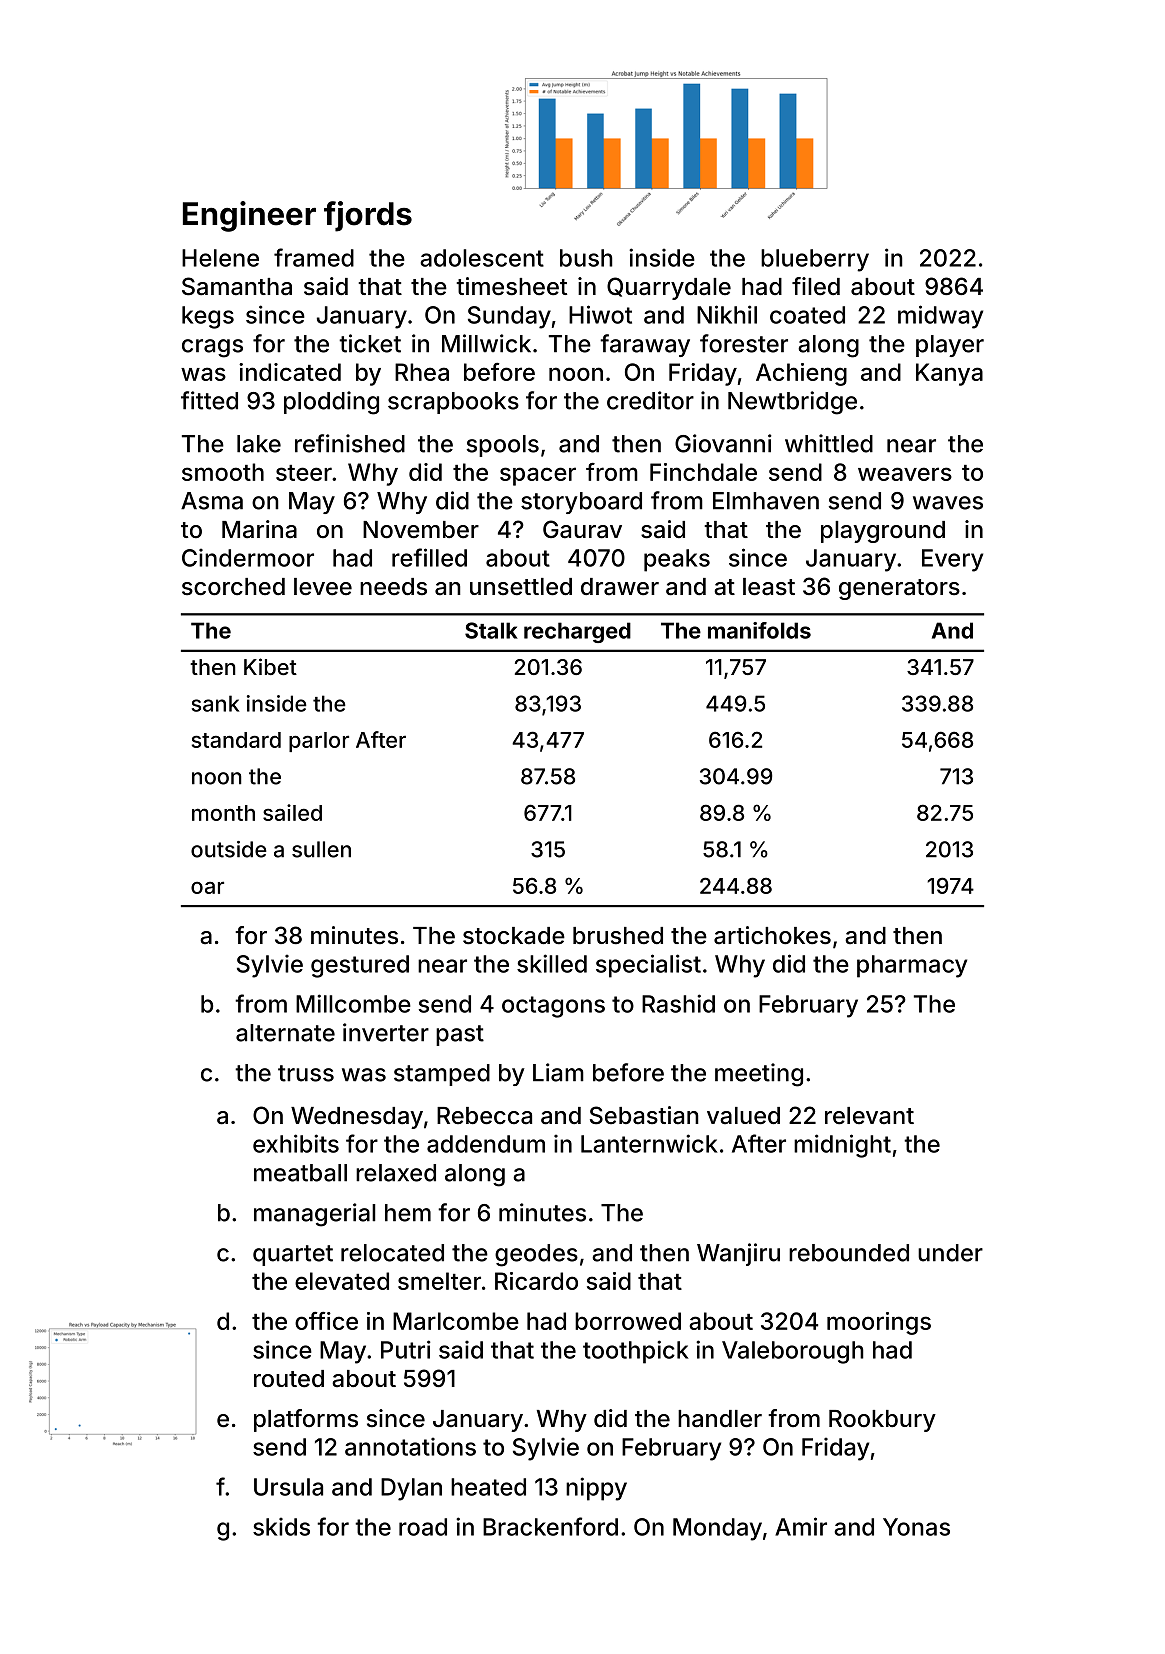 This page has width=1165, height=1654. Describe the element at coordinates (360, 966) in the page. I see `gestured` at that location.
